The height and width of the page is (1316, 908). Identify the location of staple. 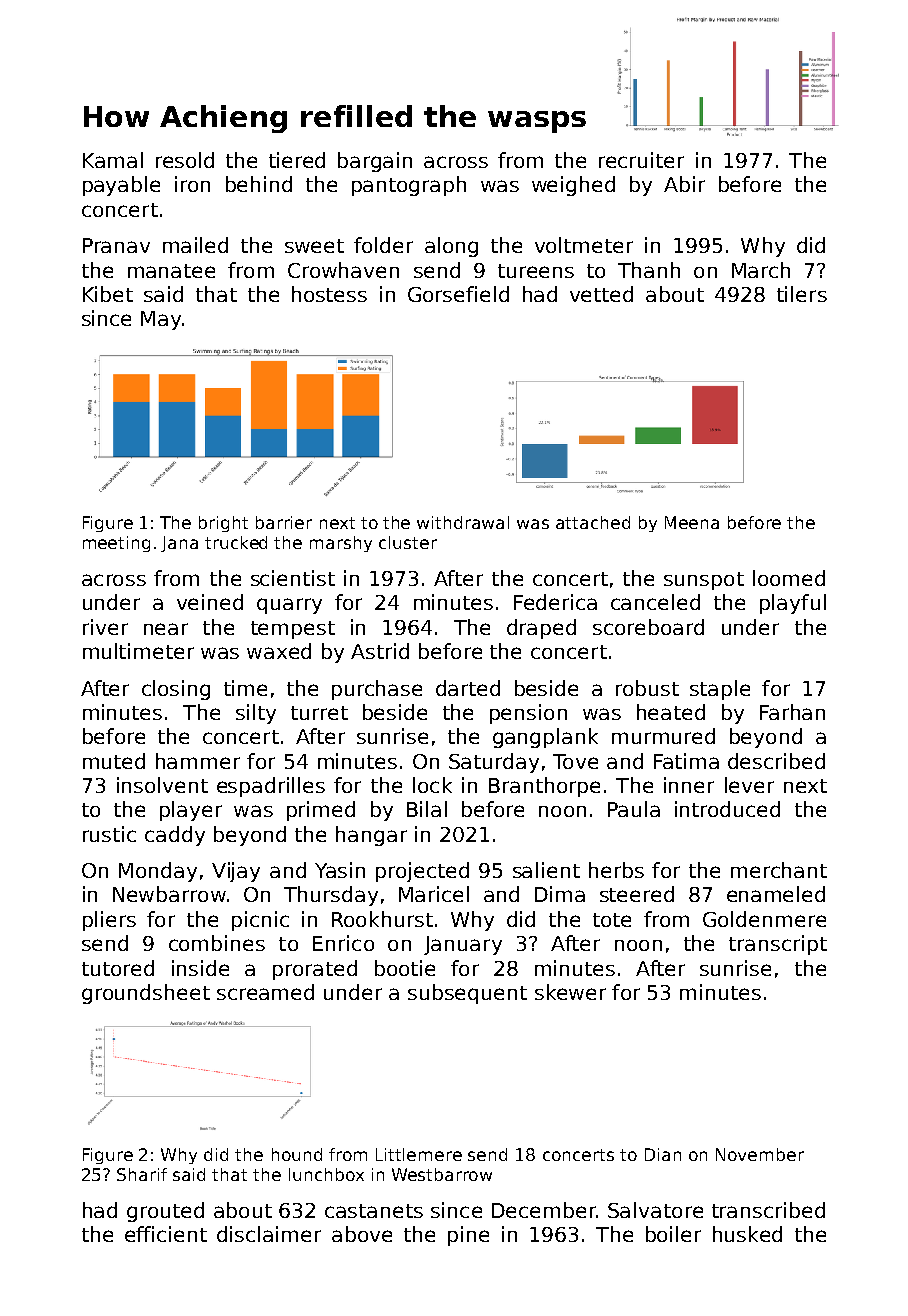
(720, 690).
